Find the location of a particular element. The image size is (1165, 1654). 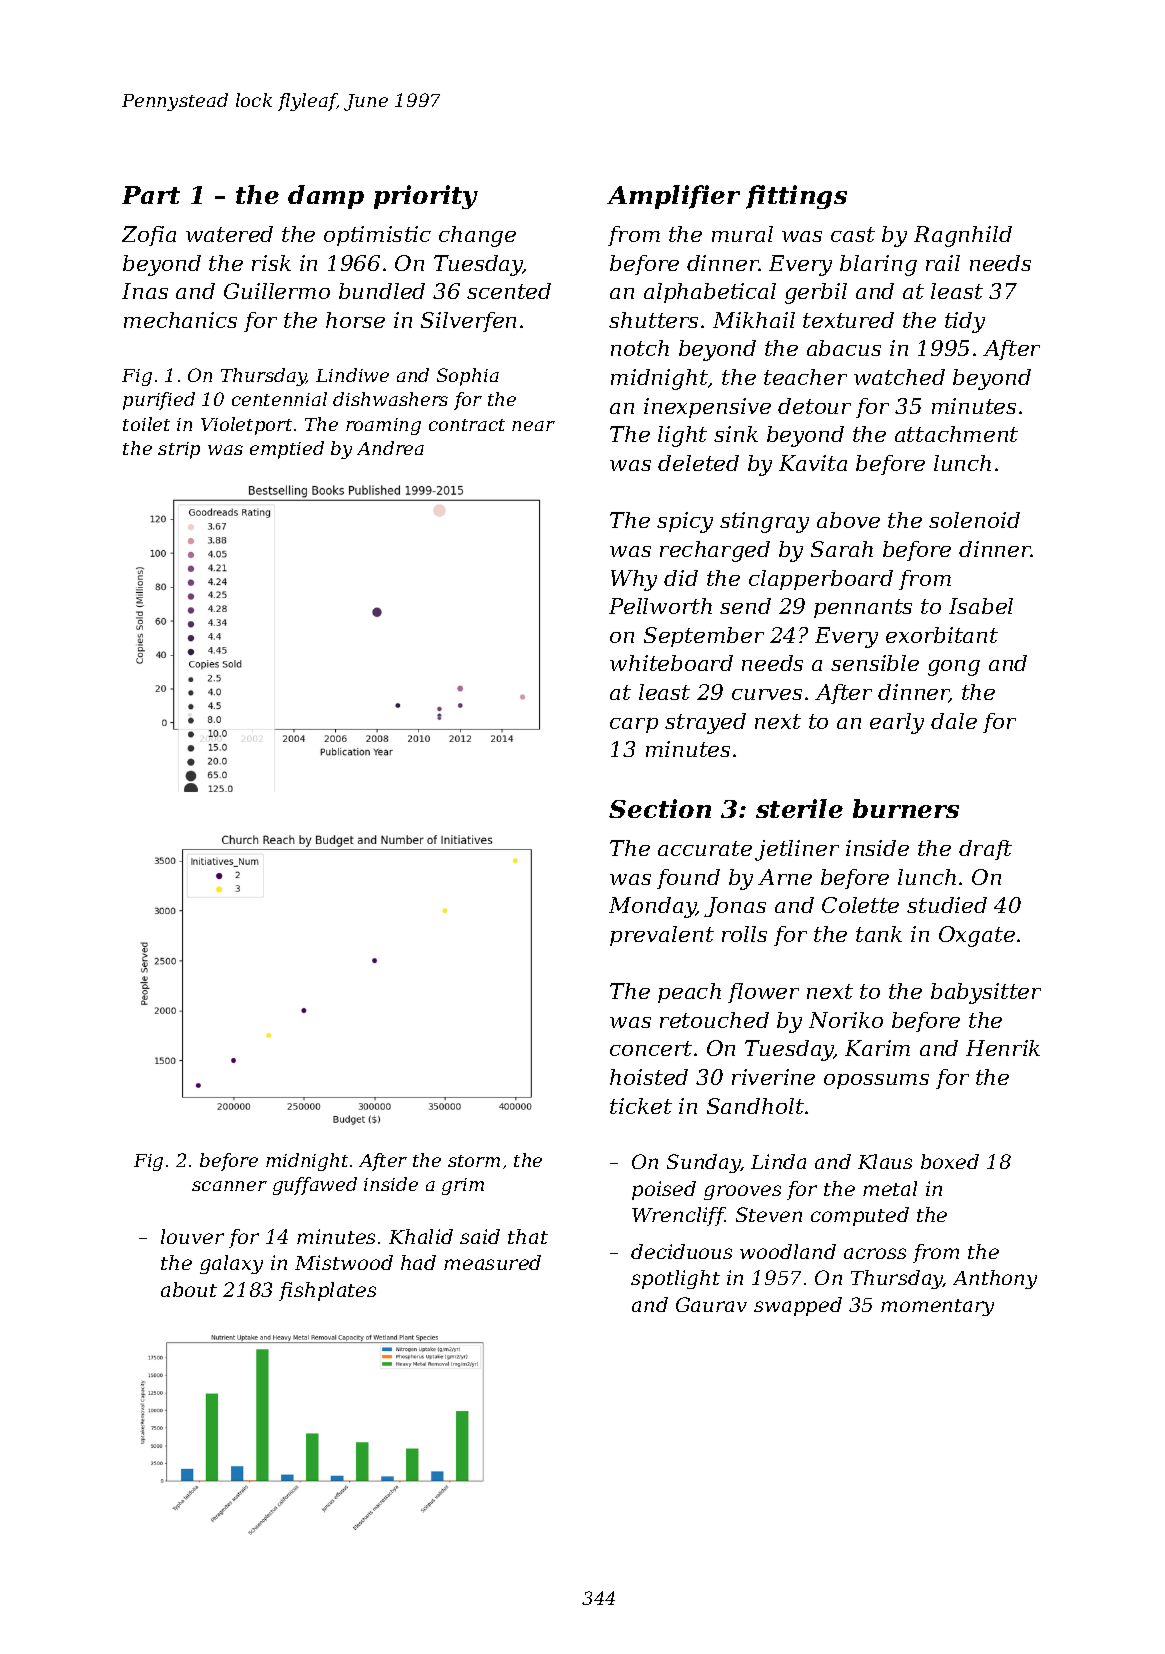

Kavita is located at coordinates (813, 463).
